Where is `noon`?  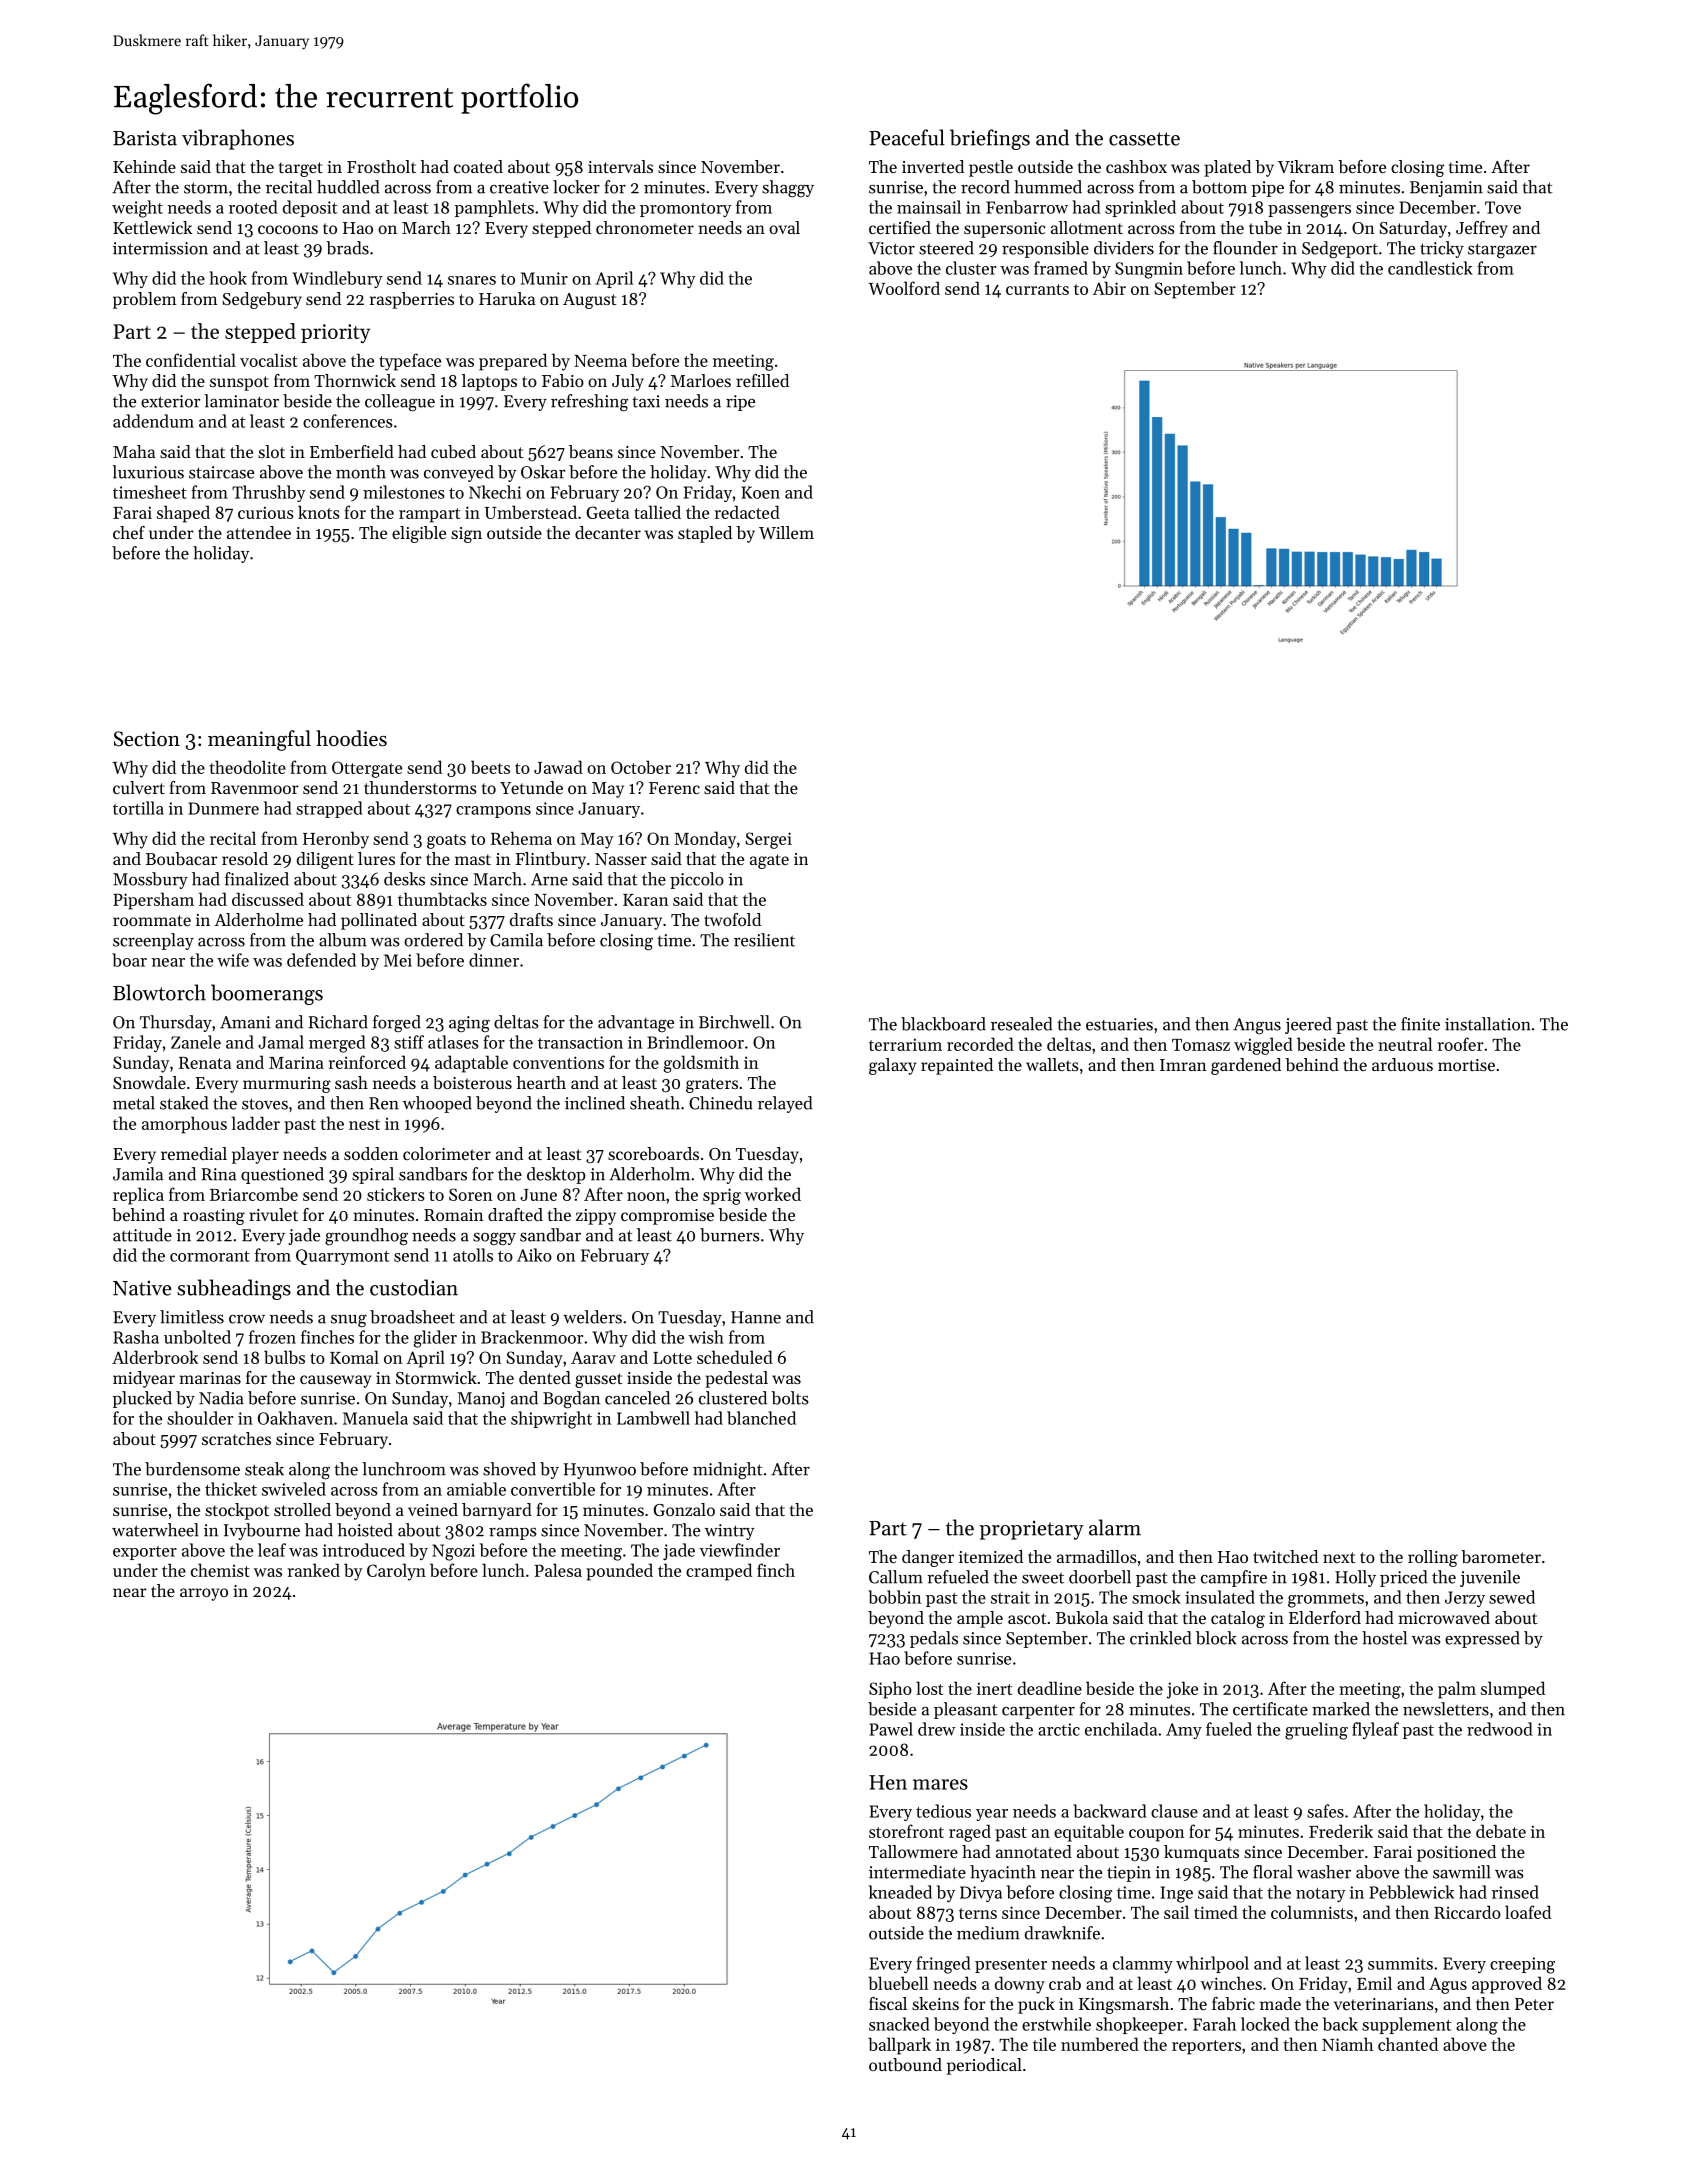
noon is located at coordinates (646, 1196).
